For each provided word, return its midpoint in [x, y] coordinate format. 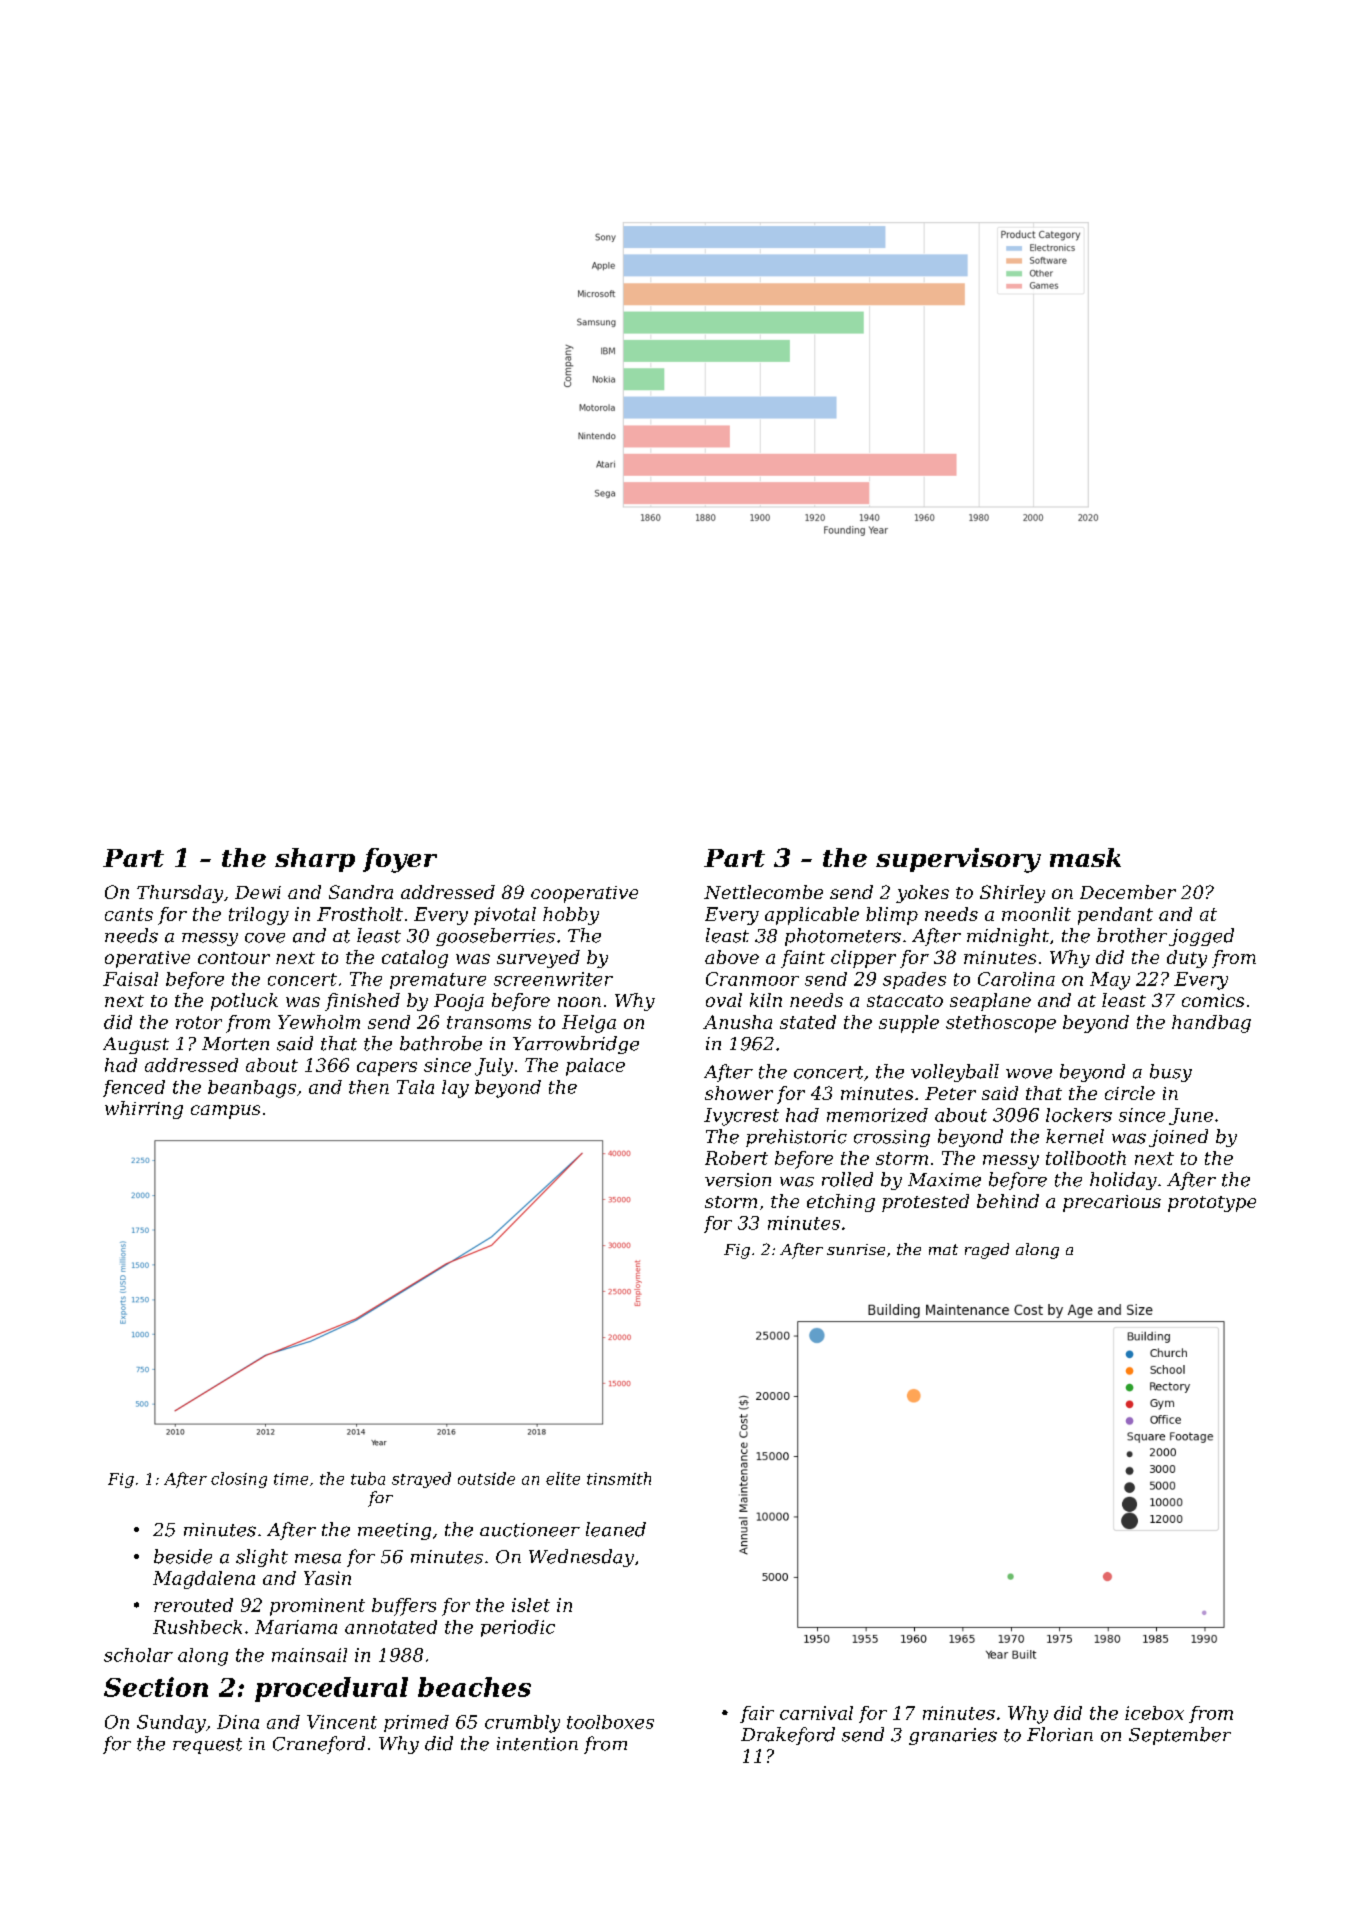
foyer [400, 860]
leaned [616, 1529]
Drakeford [788, 1736]
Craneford [319, 1745]
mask [1085, 857]
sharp [315, 860]
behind [1008, 1201]
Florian [1060, 1734]
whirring [144, 1110]
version [738, 1180]
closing [239, 1480]
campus [225, 1112]
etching [841, 1203]
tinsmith [619, 1478]
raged [987, 1251]
